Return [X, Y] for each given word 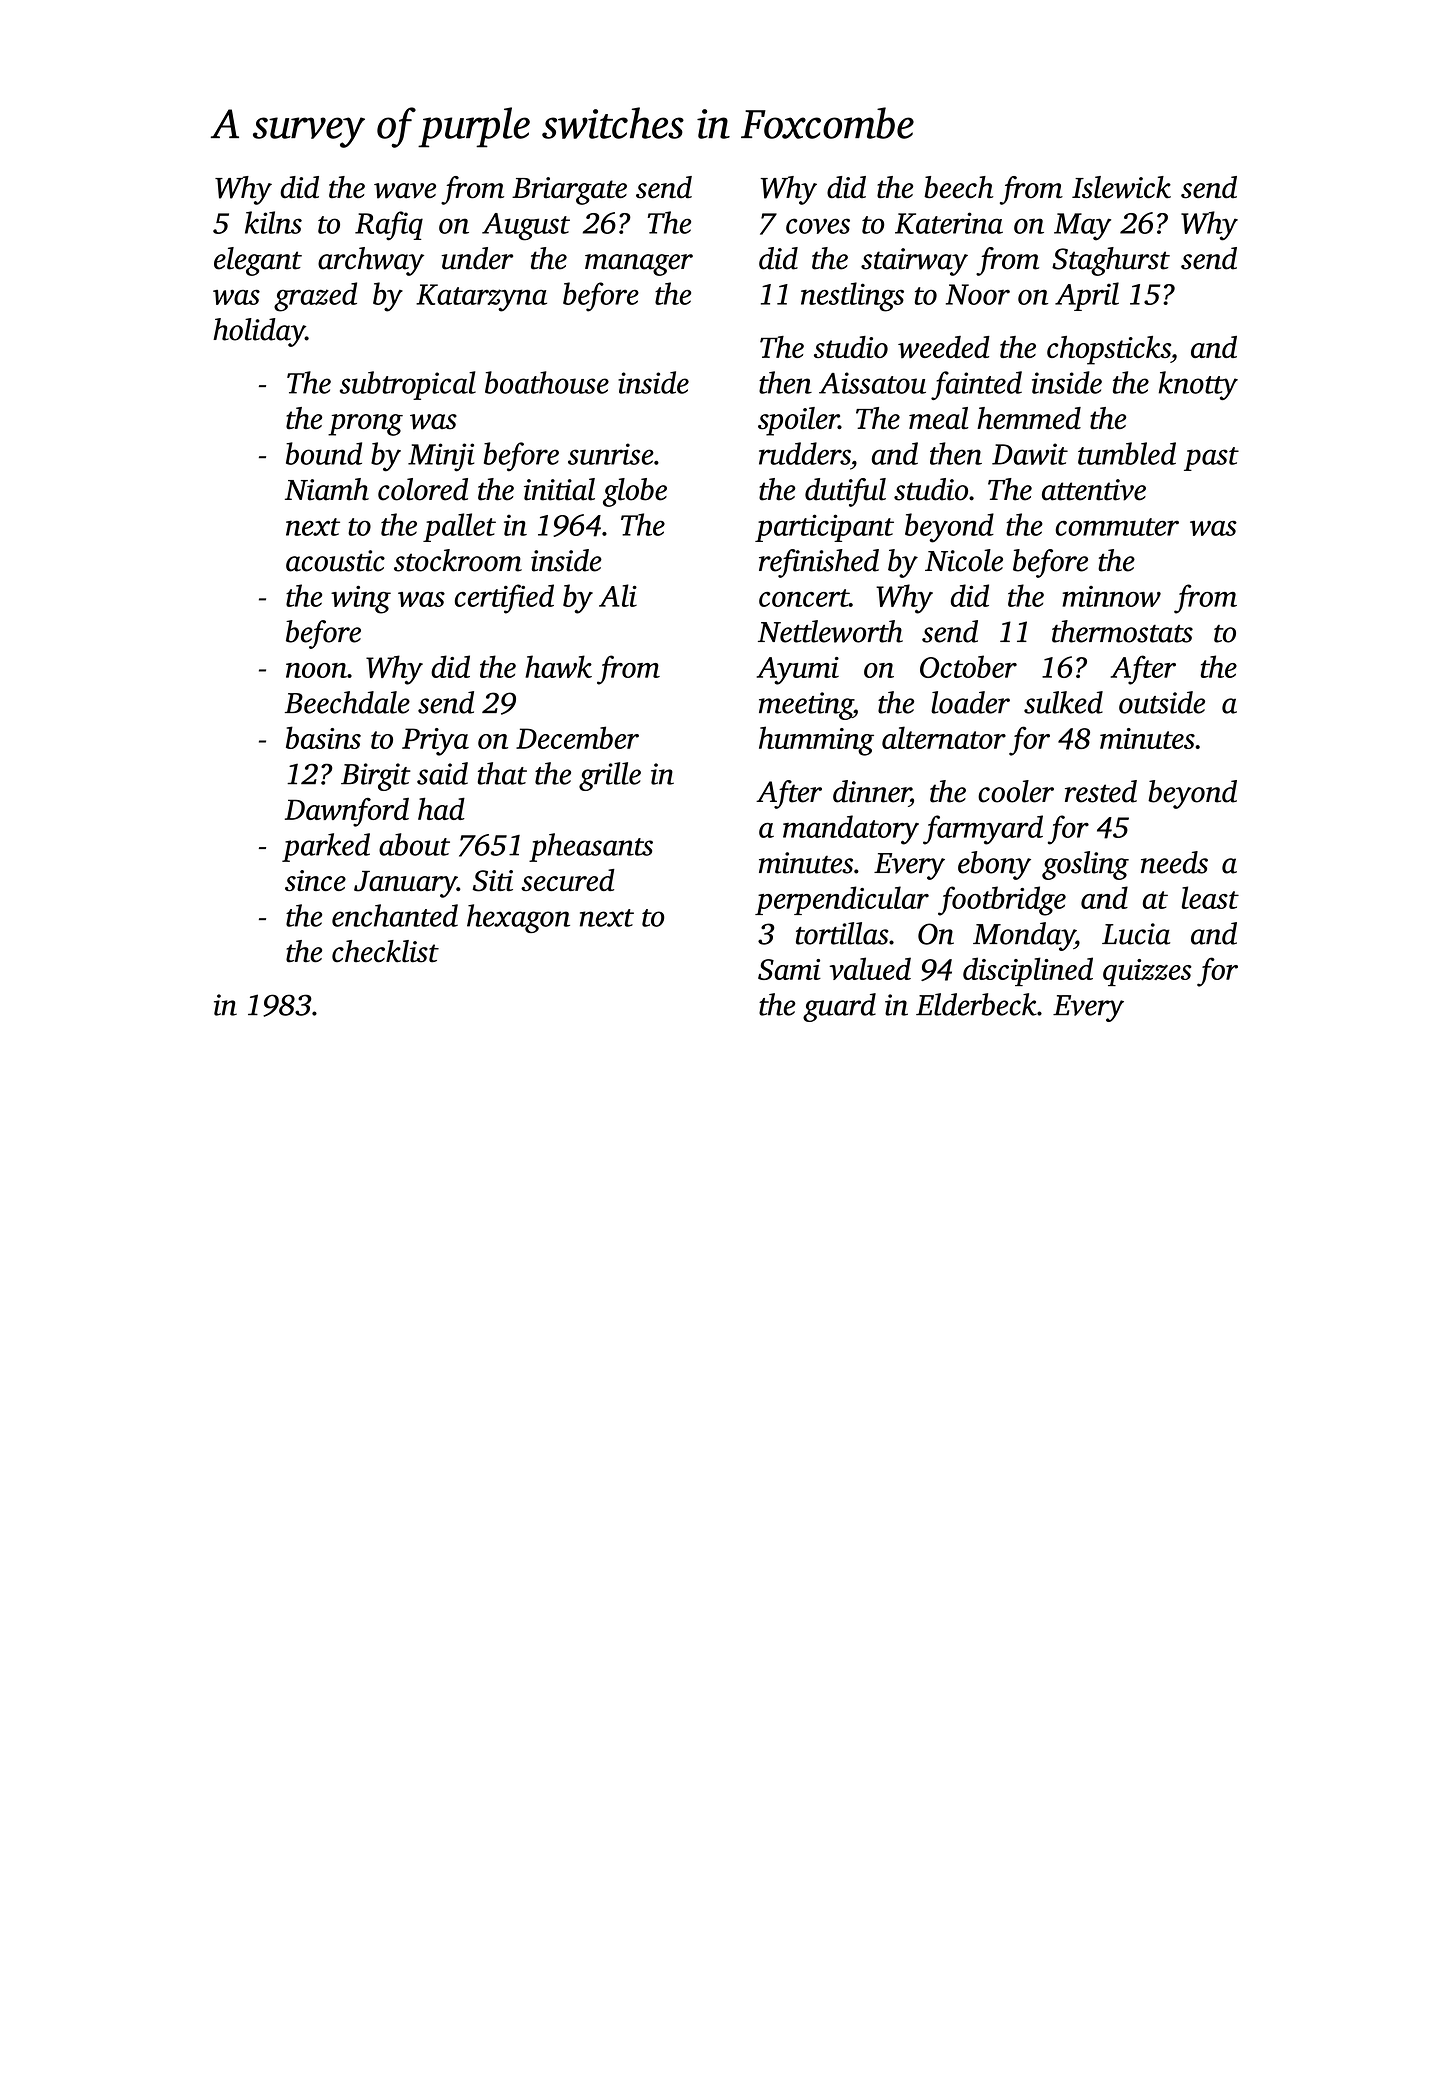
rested [1101, 791]
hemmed [1029, 418]
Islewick [1121, 187]
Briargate [569, 191]
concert [804, 598]
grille [610, 776]
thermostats [1122, 631]
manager [639, 265]
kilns [273, 222]
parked [326, 847]
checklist [385, 951]
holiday [259, 332]
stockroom [458, 560]
